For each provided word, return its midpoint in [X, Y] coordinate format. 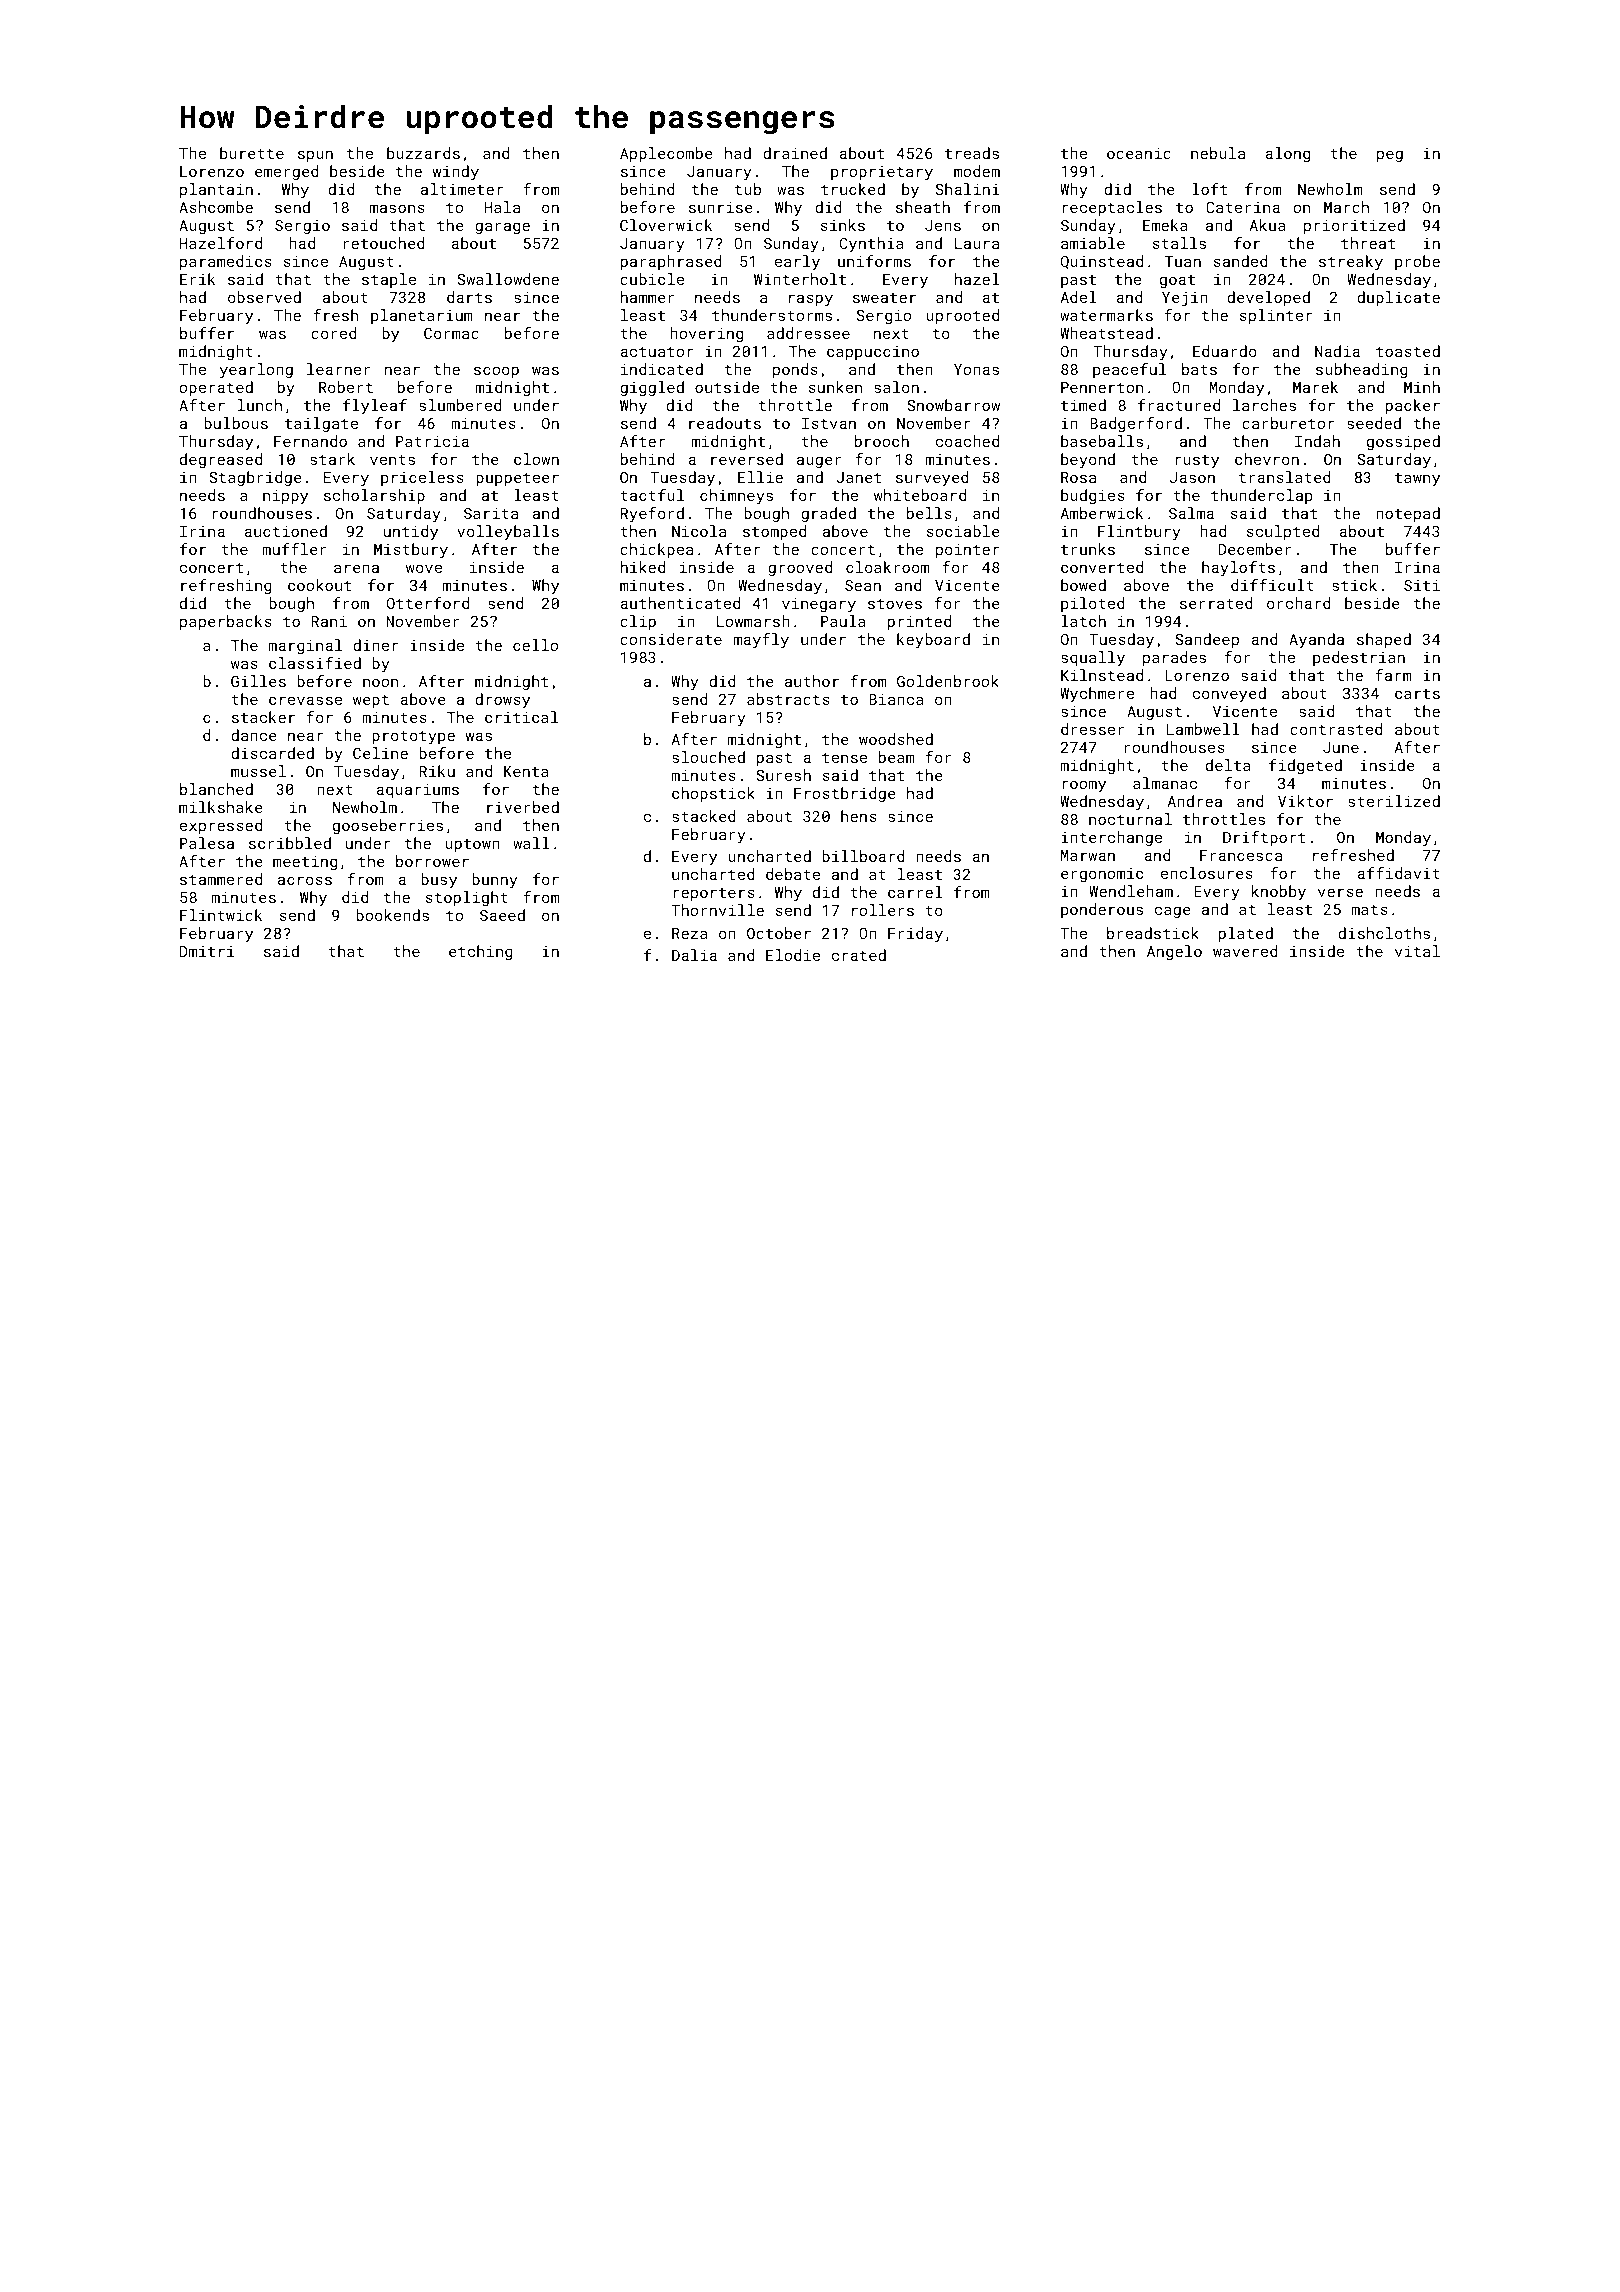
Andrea [1195, 801]
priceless [422, 478]
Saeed [502, 915]
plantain [216, 190]
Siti [1422, 585]
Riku [437, 771]
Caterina [1243, 207]
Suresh [783, 775]
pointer [967, 551]
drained [795, 153]
